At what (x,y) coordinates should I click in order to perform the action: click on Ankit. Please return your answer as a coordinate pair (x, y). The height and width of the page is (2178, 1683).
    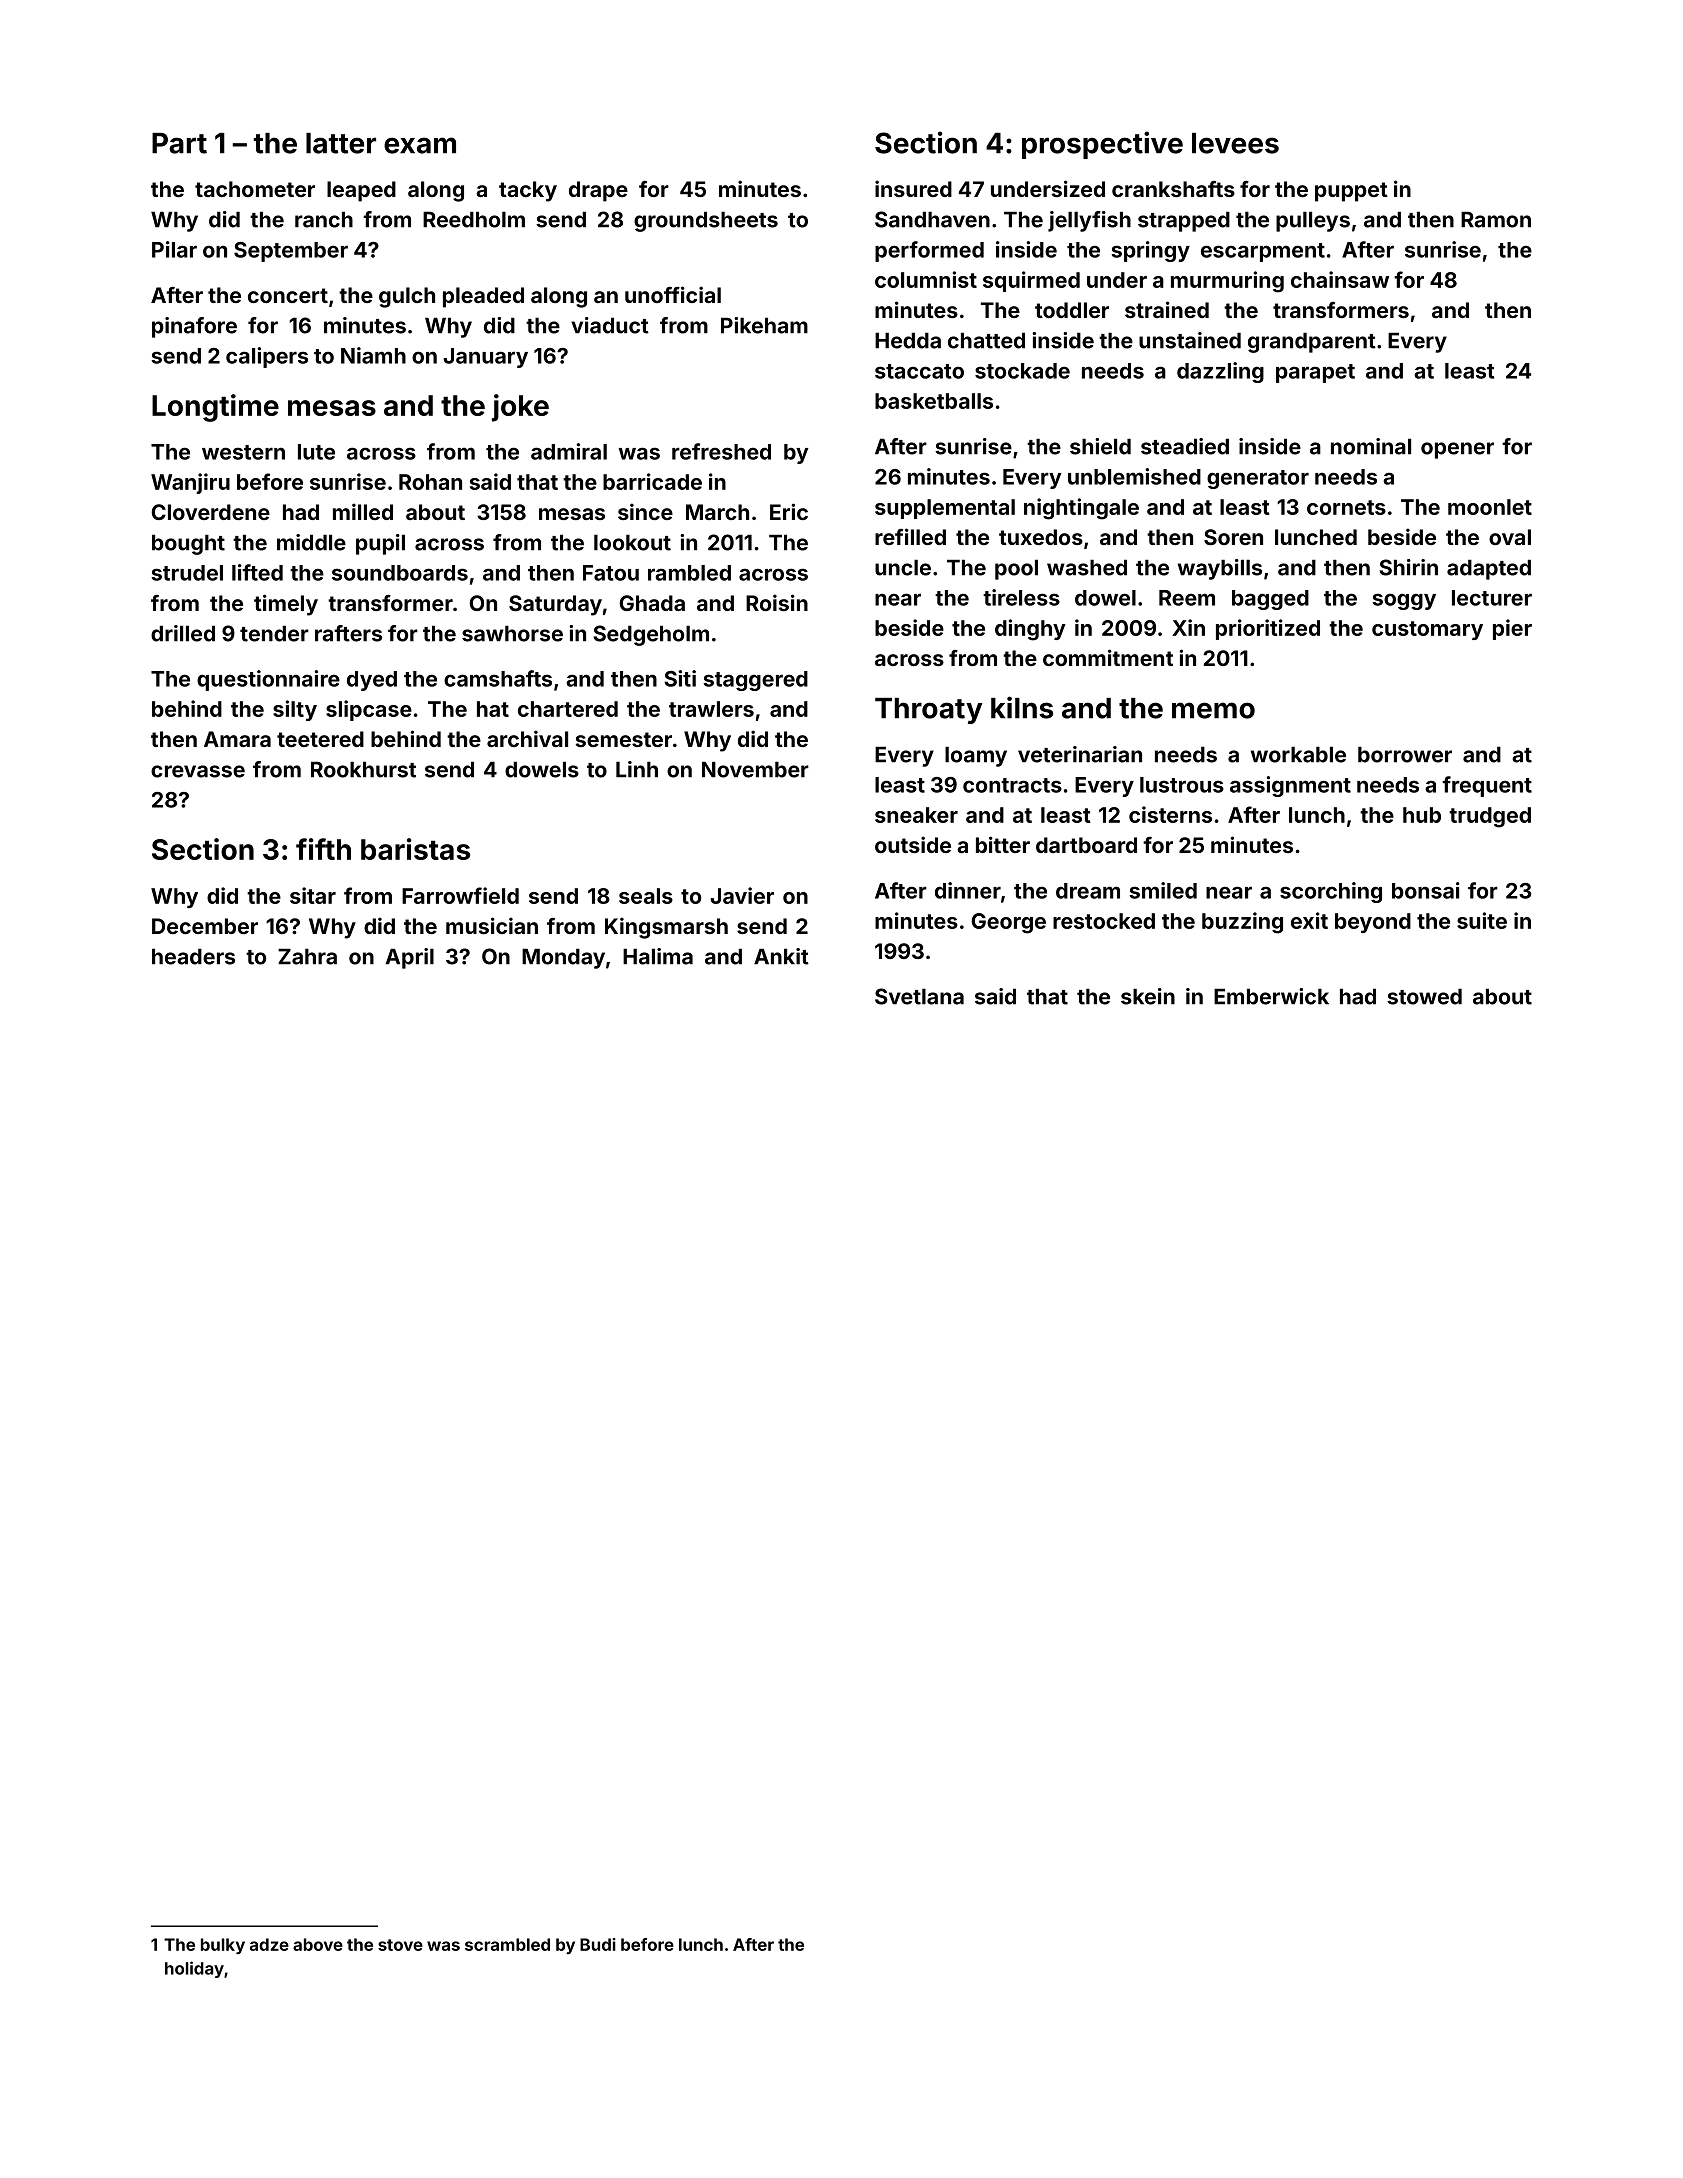
    Looking at the image, I should click on (781, 956).
